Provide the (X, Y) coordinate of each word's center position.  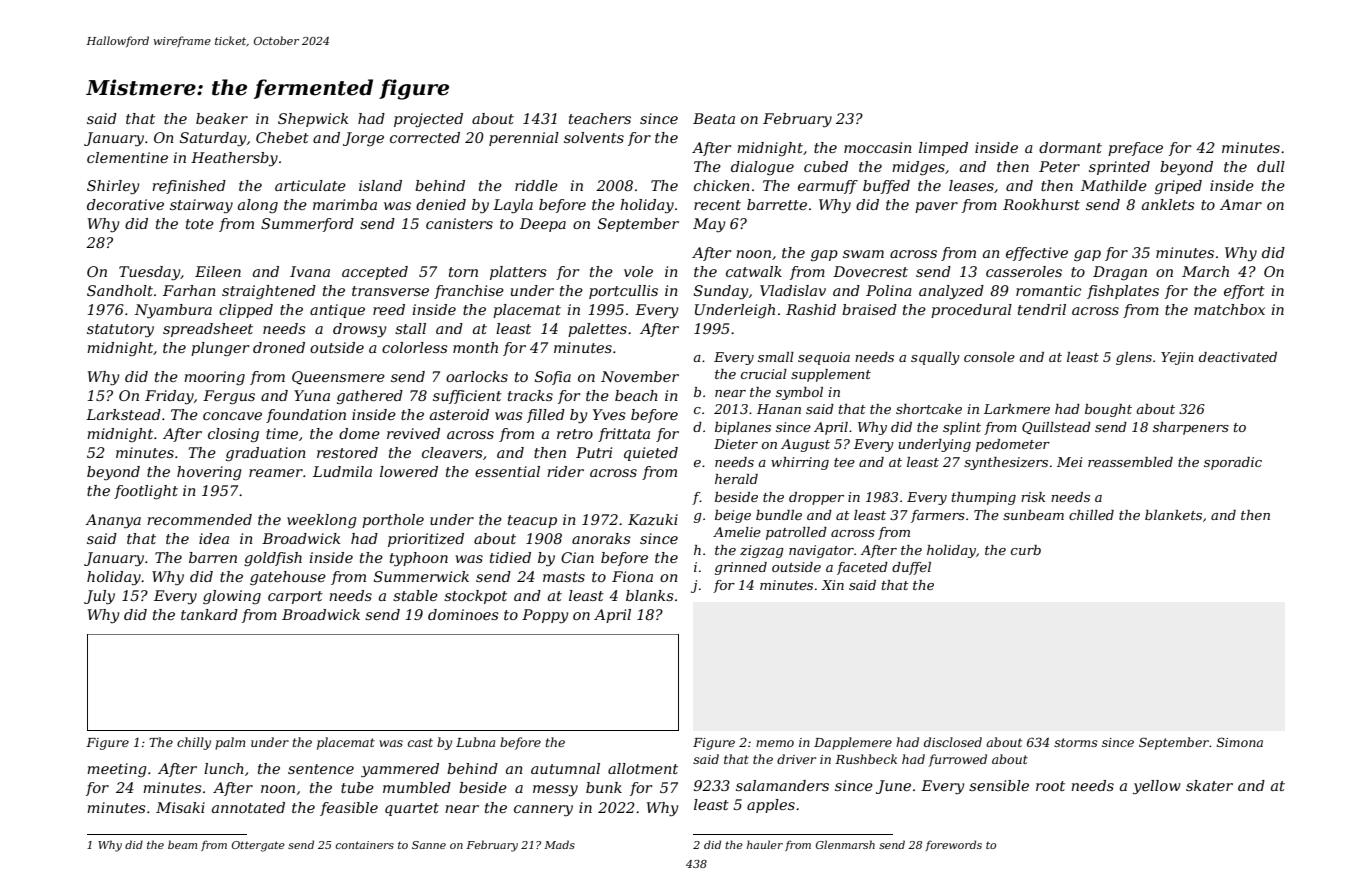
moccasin (878, 147)
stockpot (475, 597)
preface (1135, 149)
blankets (1173, 515)
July (99, 597)
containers (365, 845)
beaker (222, 118)
